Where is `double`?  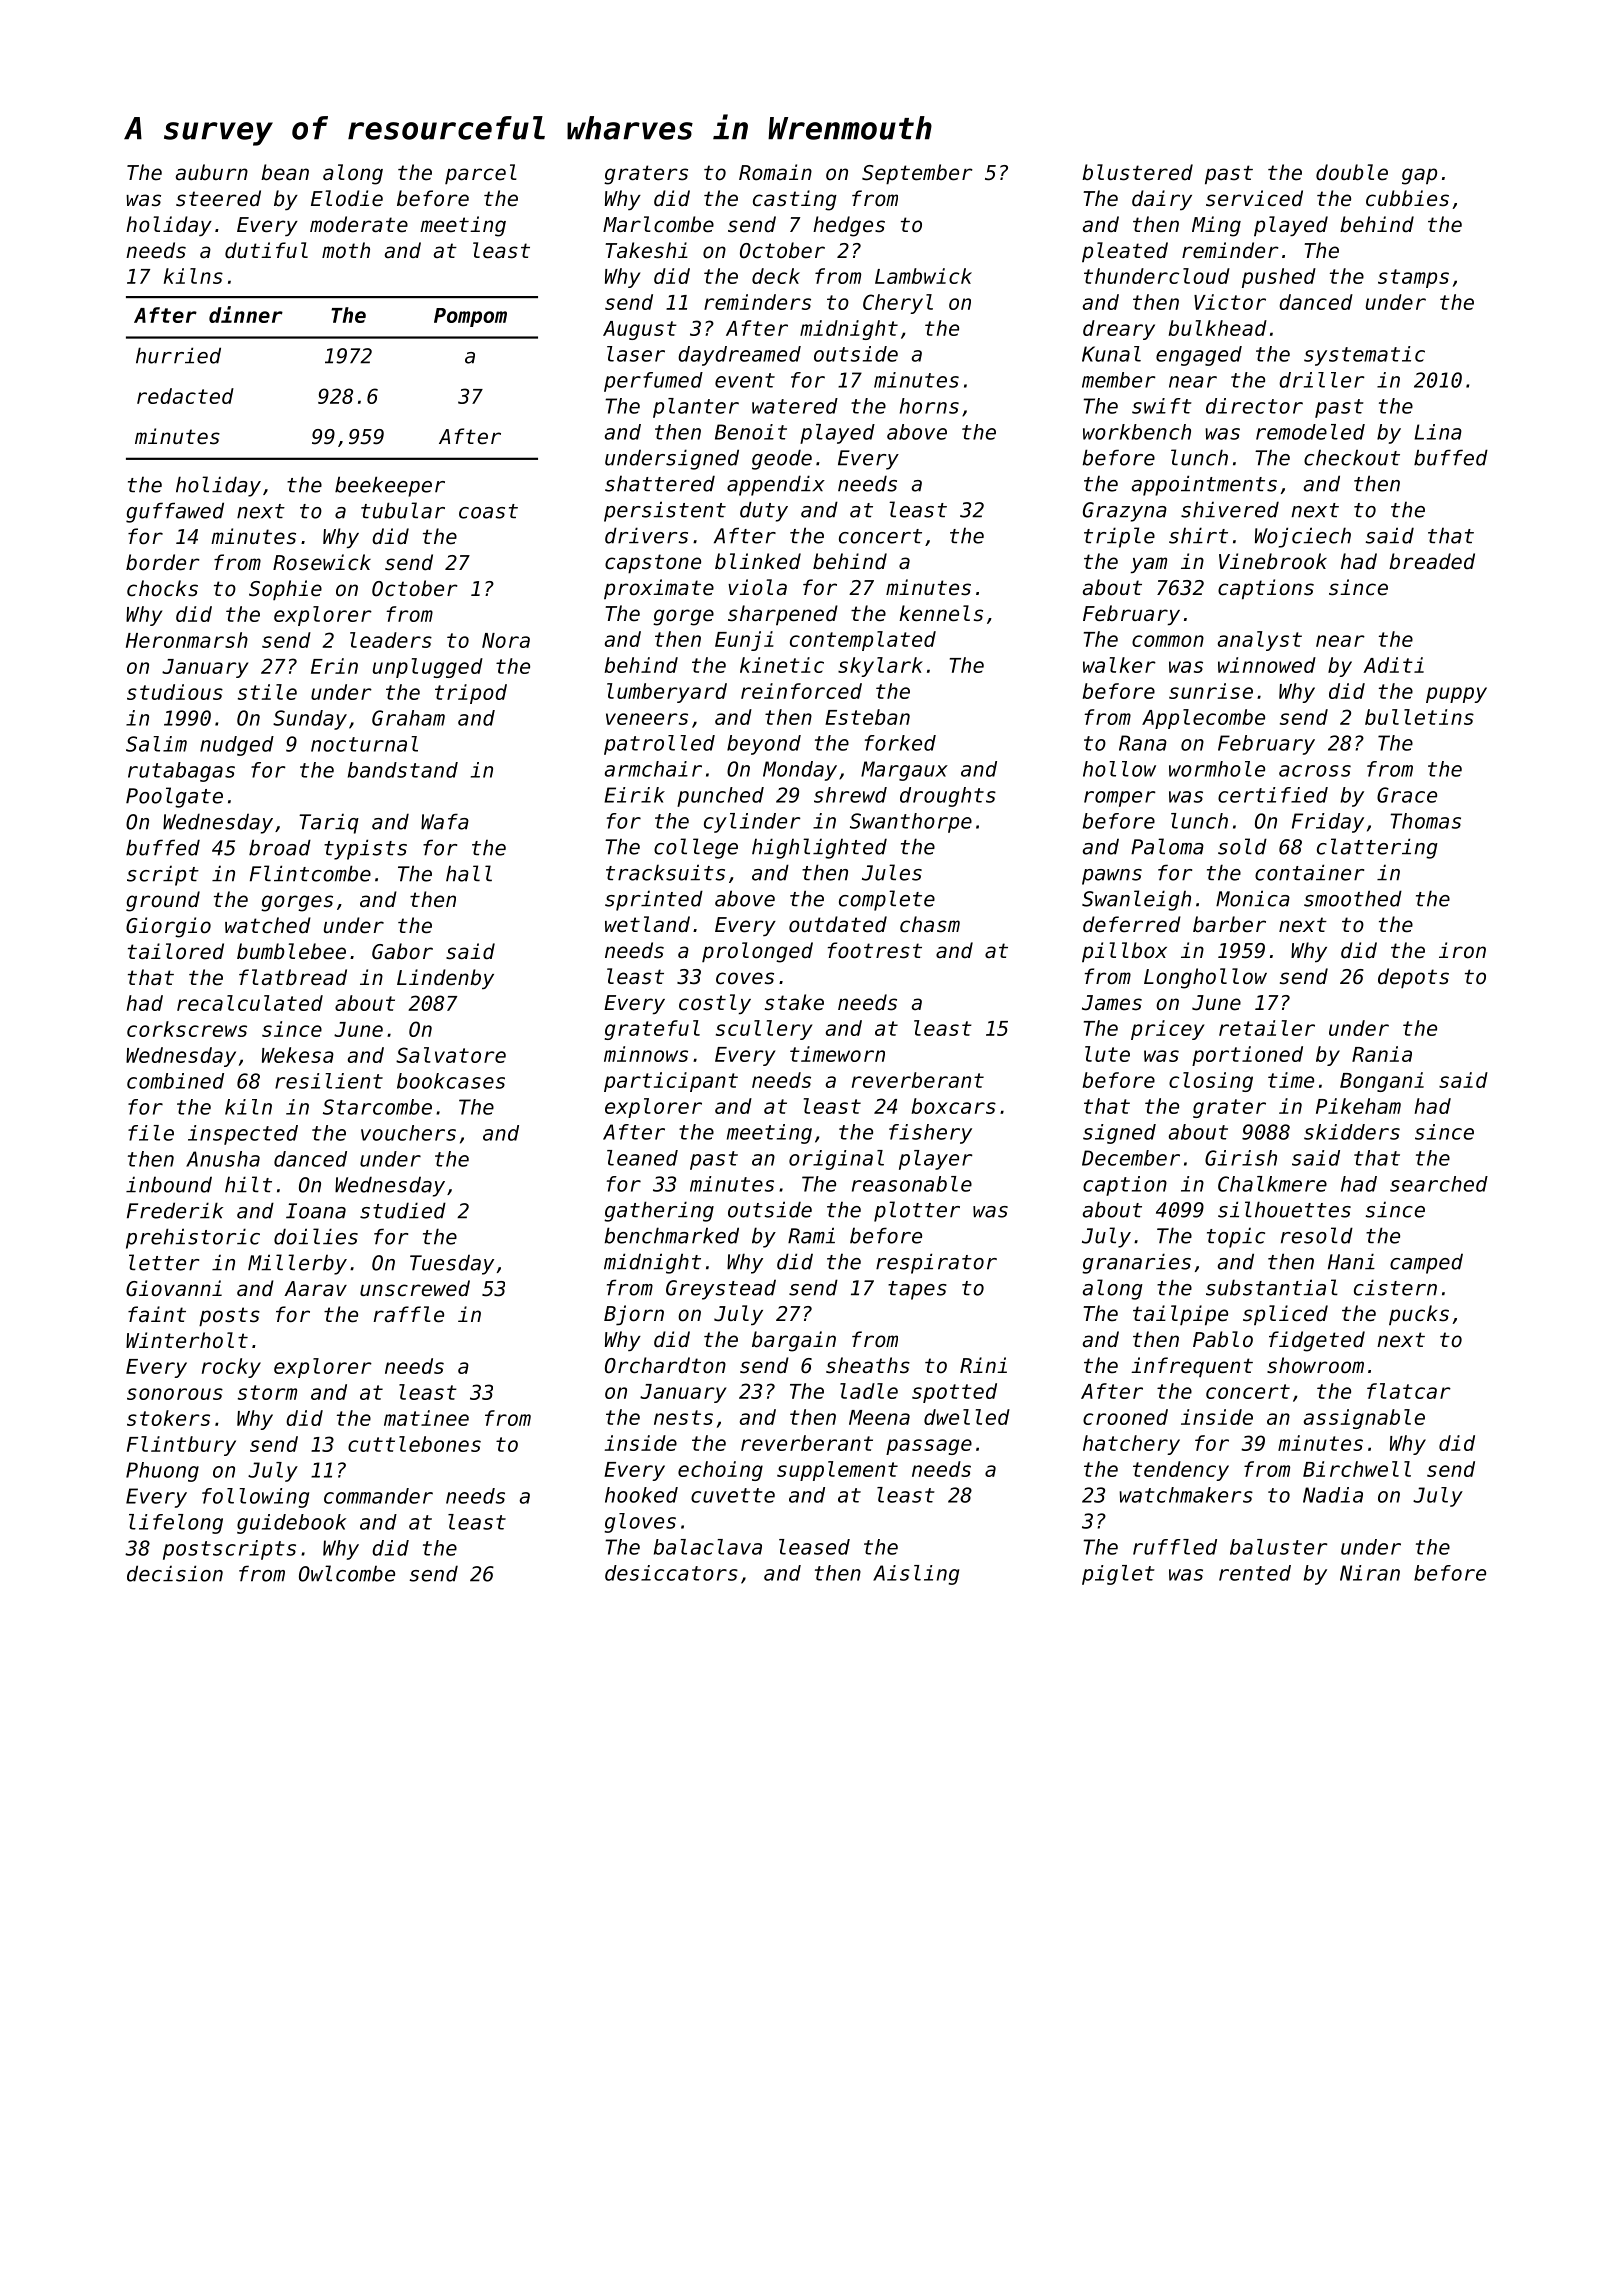 double is located at coordinates (1352, 172).
